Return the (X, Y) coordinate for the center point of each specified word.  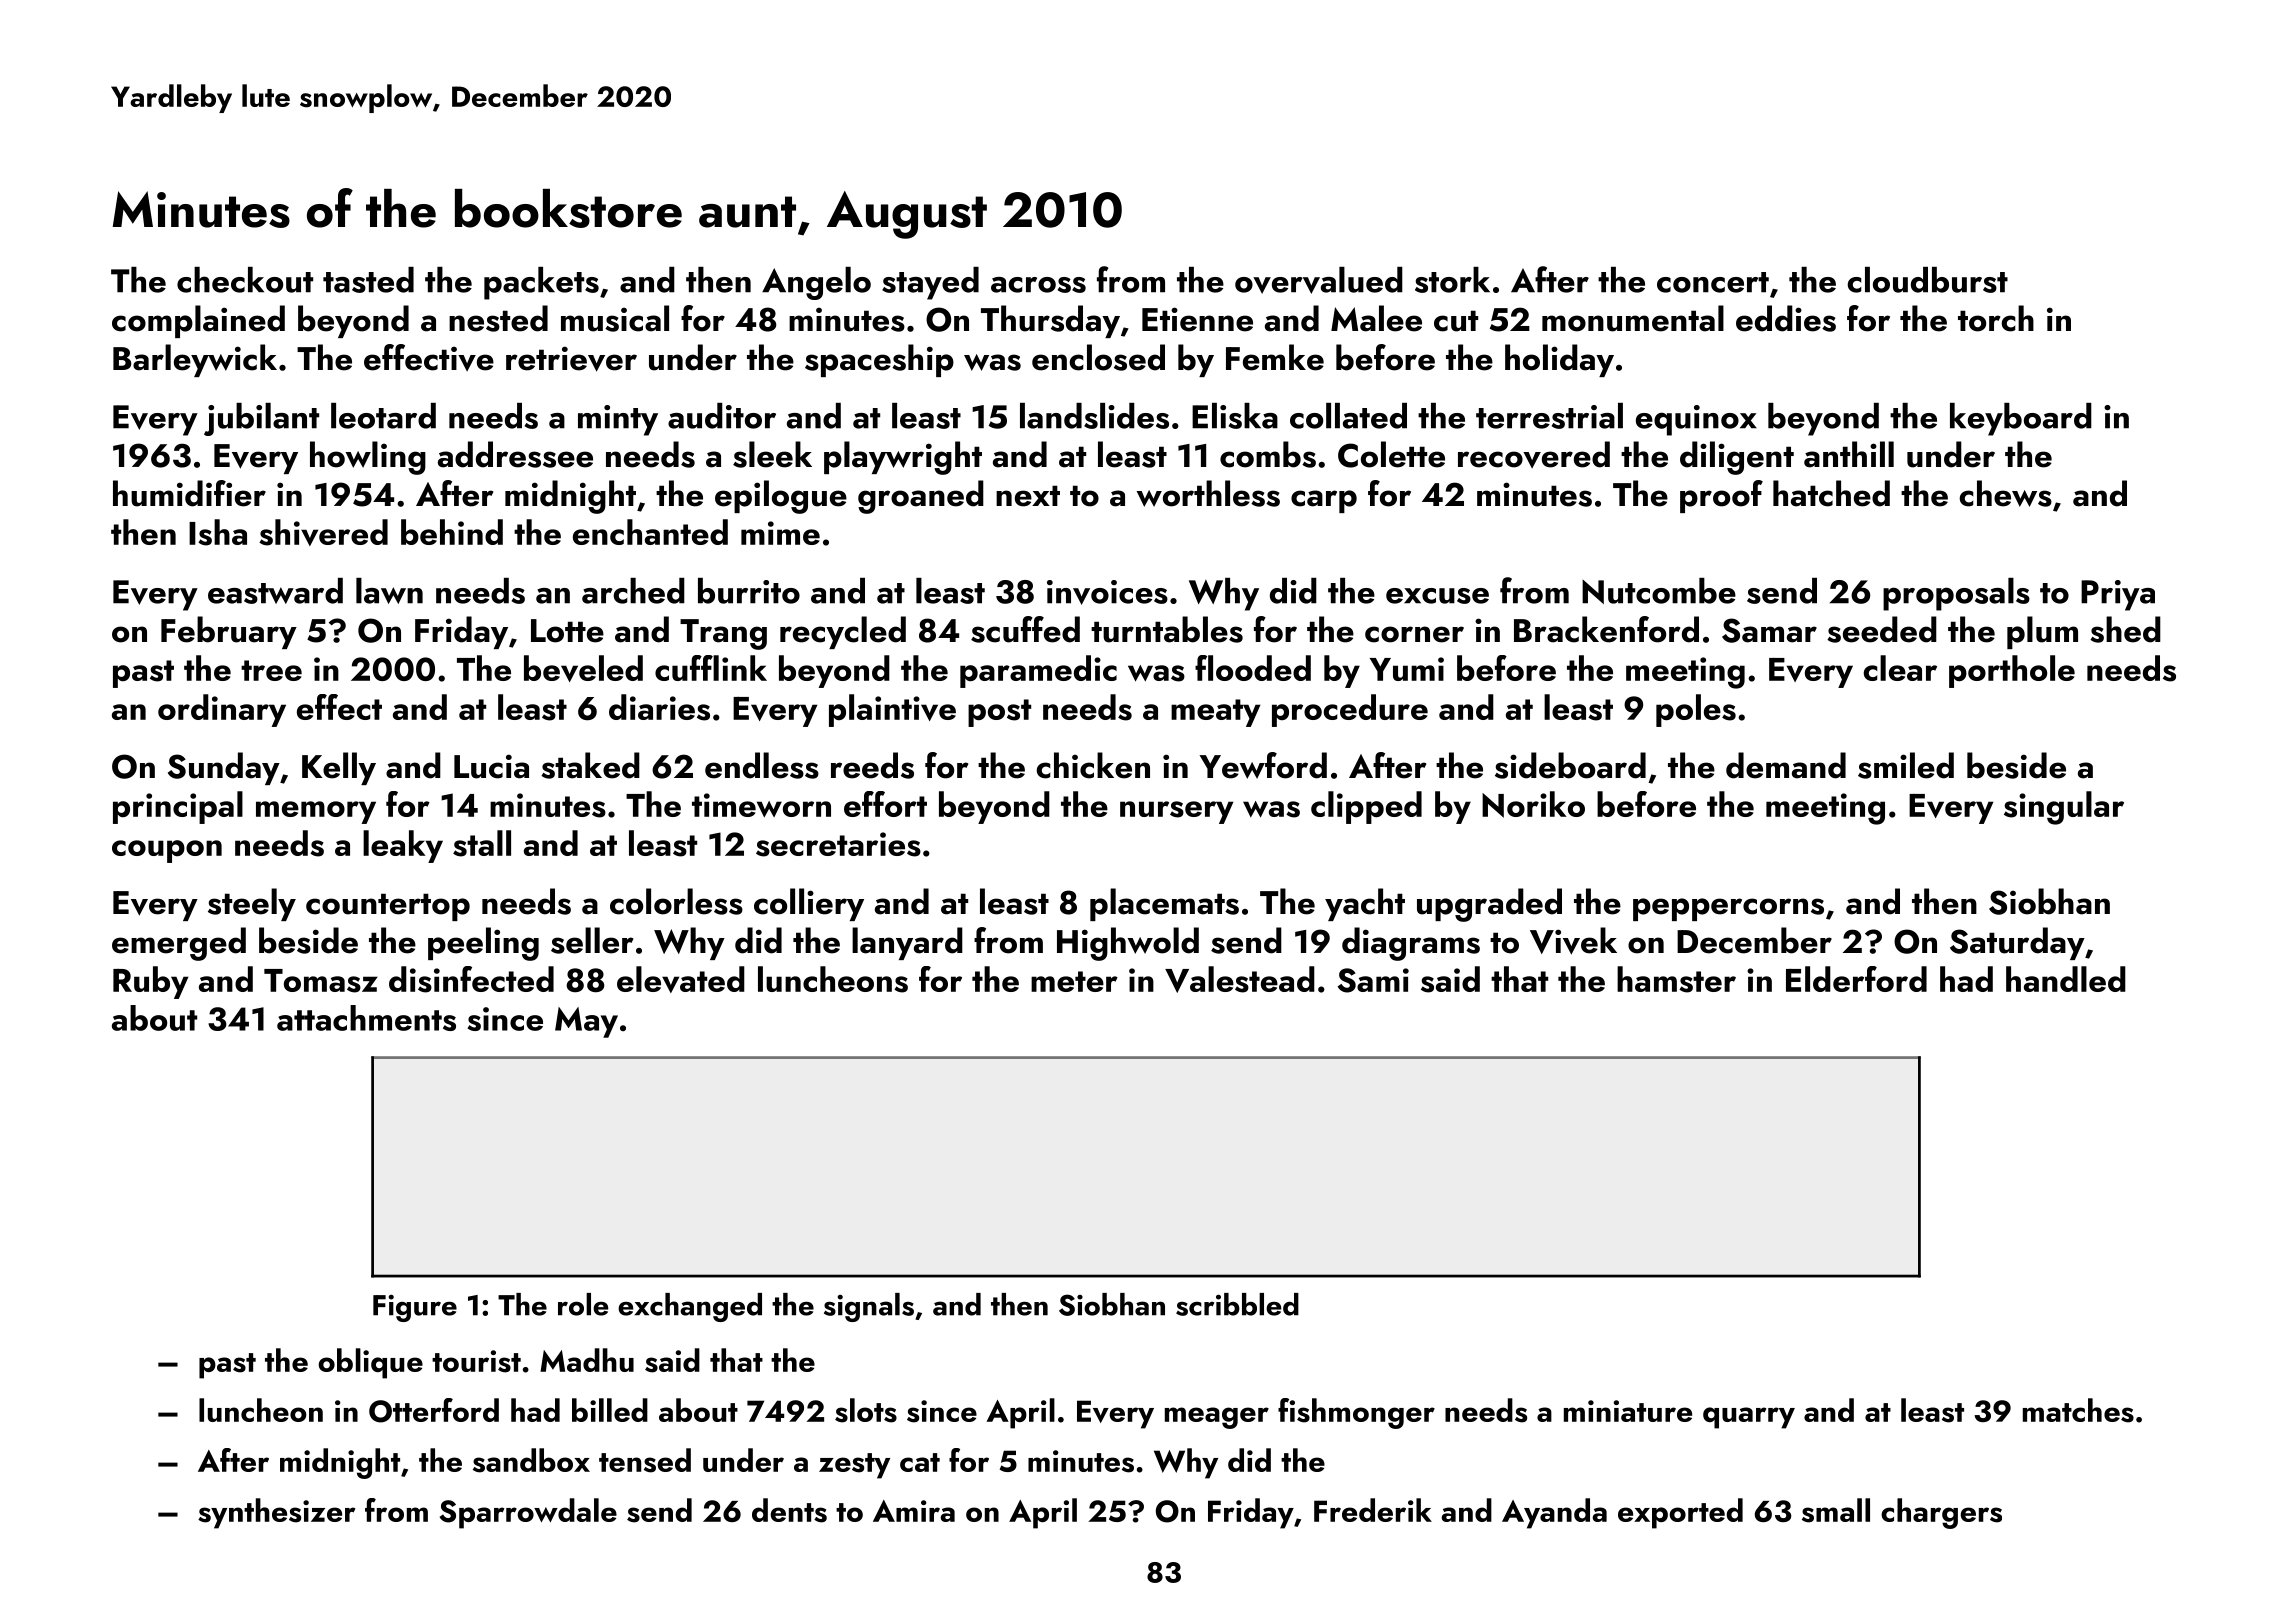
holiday (1559, 360)
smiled (1906, 765)
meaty (1215, 713)
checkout (245, 280)
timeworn (761, 805)
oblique (370, 1363)
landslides (1094, 416)
